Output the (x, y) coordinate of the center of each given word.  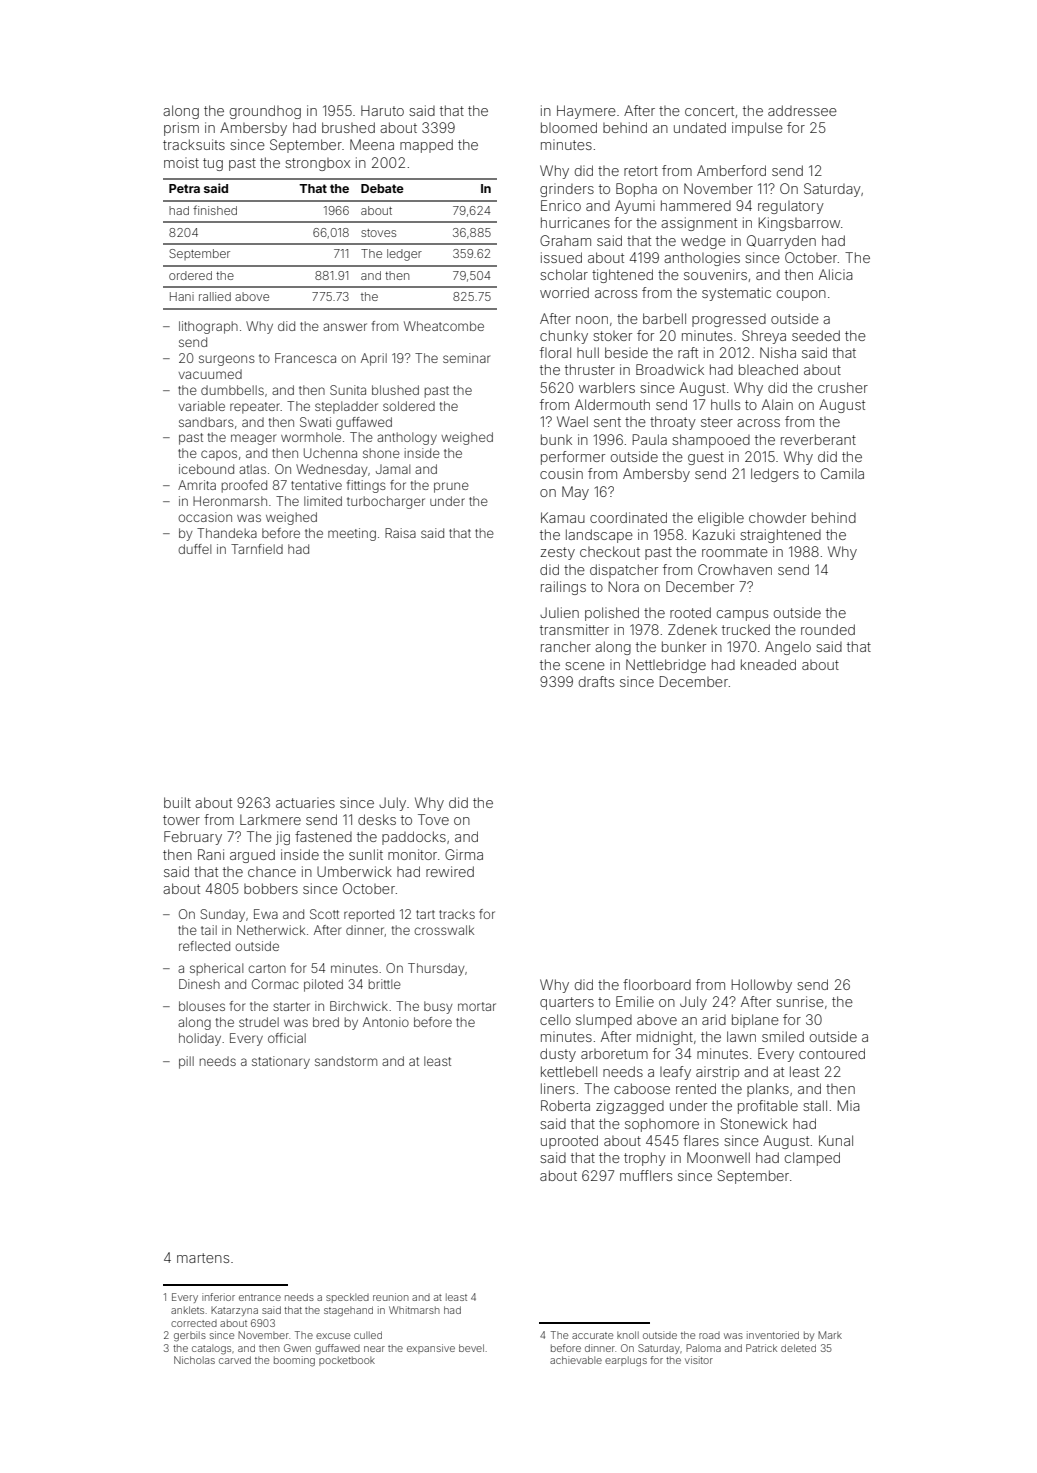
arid (714, 1019)
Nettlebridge (666, 666)
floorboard (657, 984)
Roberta (565, 1105)
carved (235, 1360)
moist (181, 162)
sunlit (366, 854)
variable (202, 406)
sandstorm (346, 1061)
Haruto (382, 110)
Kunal (836, 1140)
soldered (409, 406)
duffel (194, 549)
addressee (802, 110)
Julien (559, 612)
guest (706, 458)
